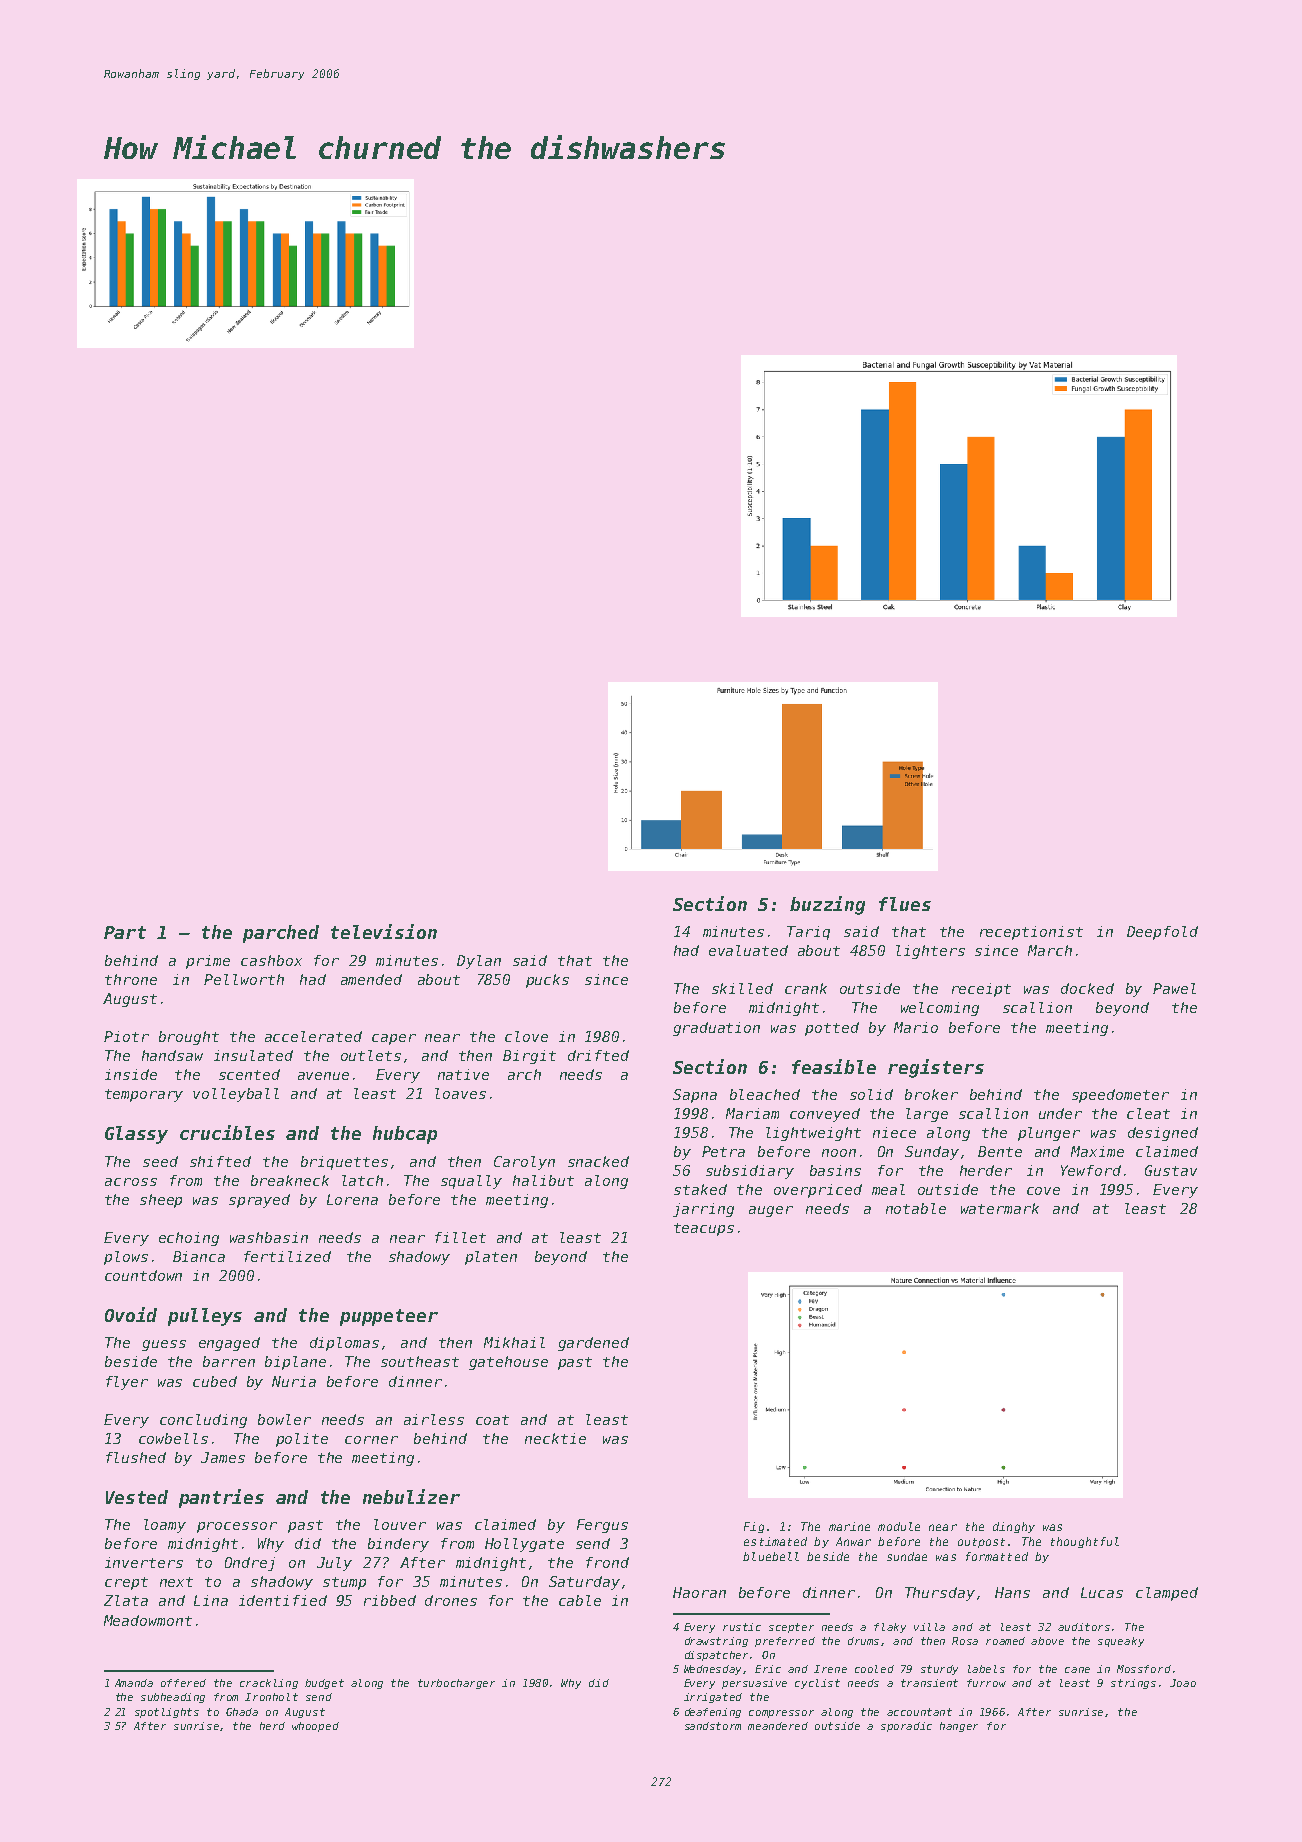 This document has width=1302, height=1842. Describe the element at coordinates (400, 1524) in the document. I see `louver` at that location.
